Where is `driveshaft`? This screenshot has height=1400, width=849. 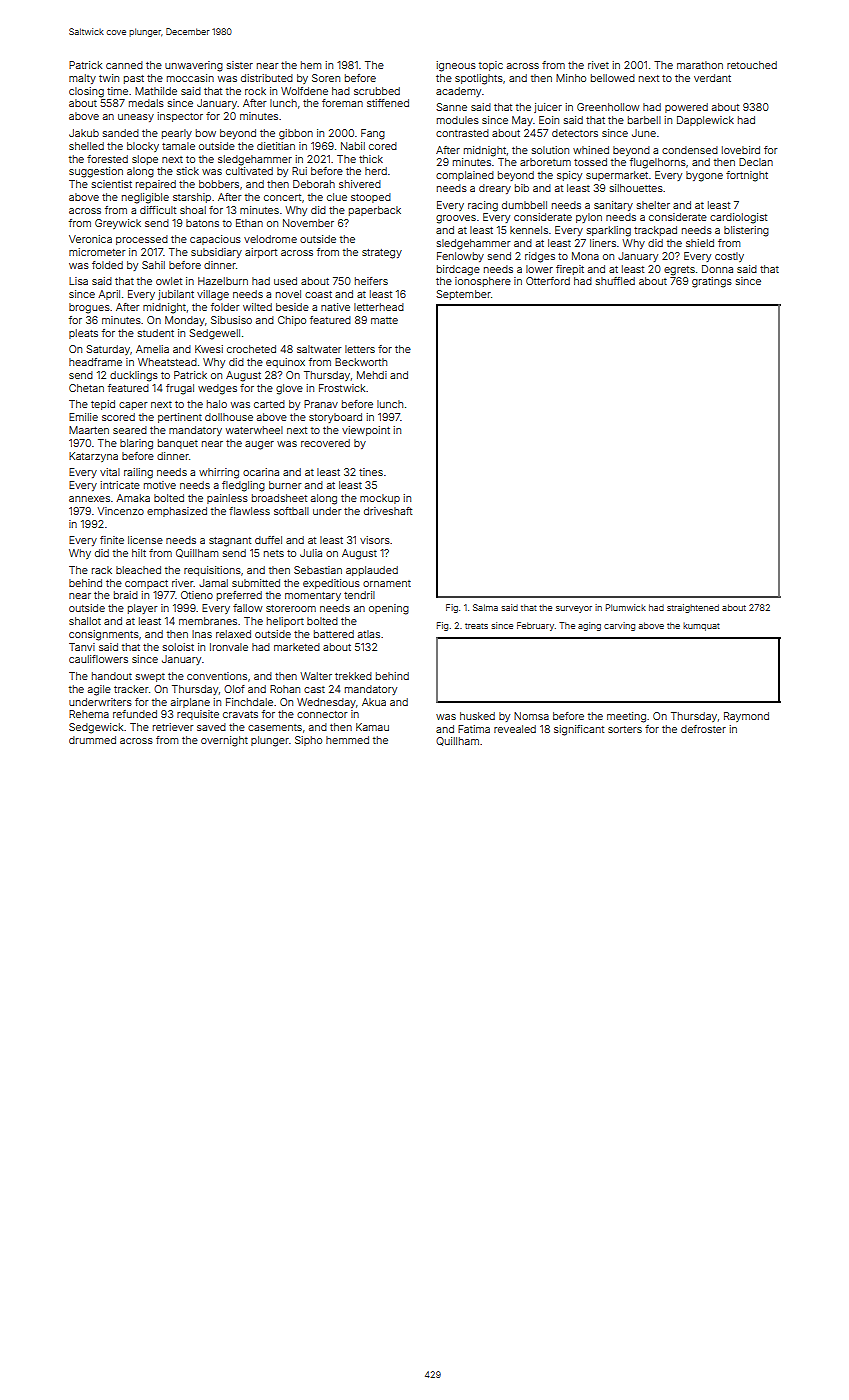
driveshaft is located at coordinates (388, 511).
